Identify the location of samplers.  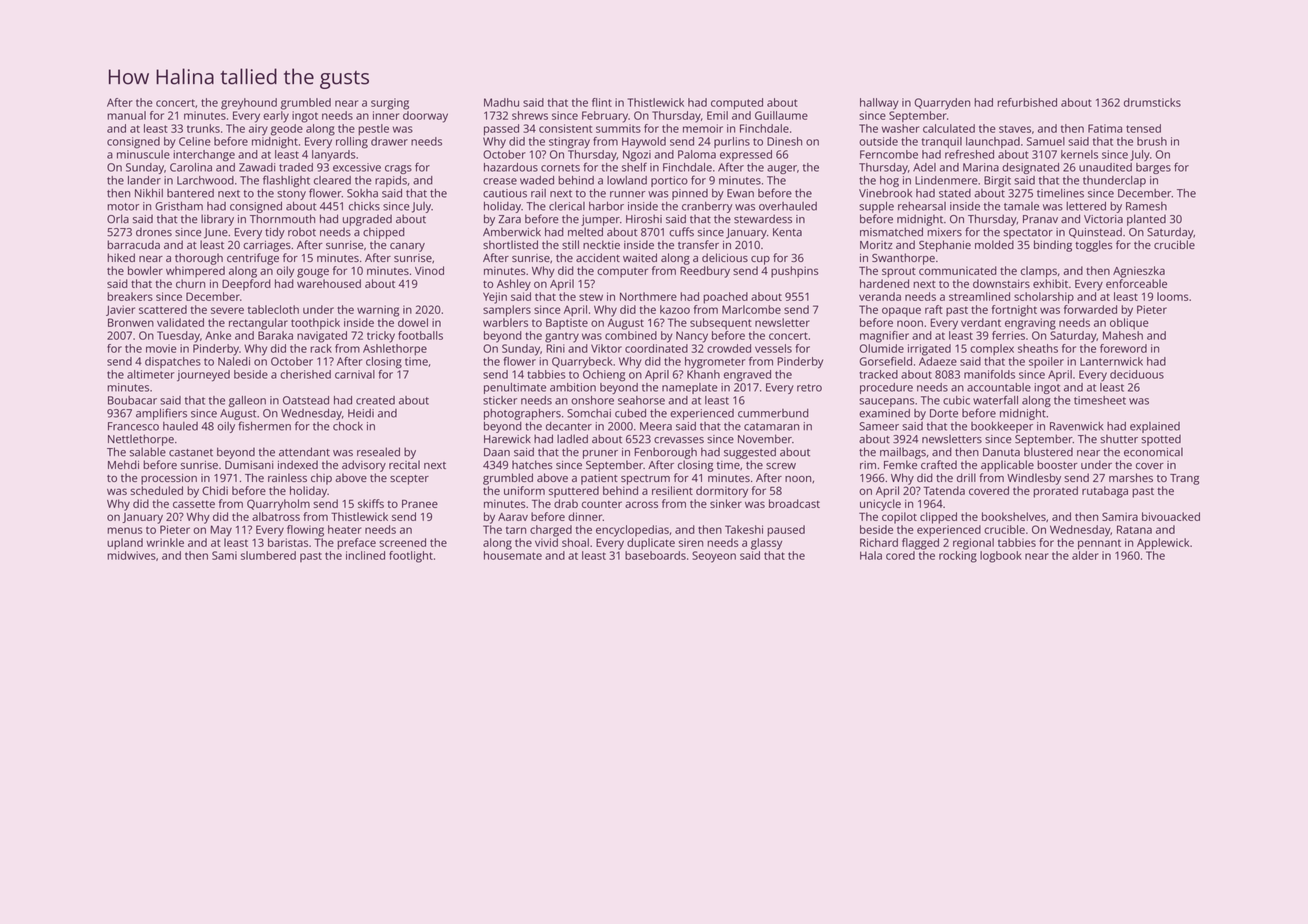
(507, 311).
